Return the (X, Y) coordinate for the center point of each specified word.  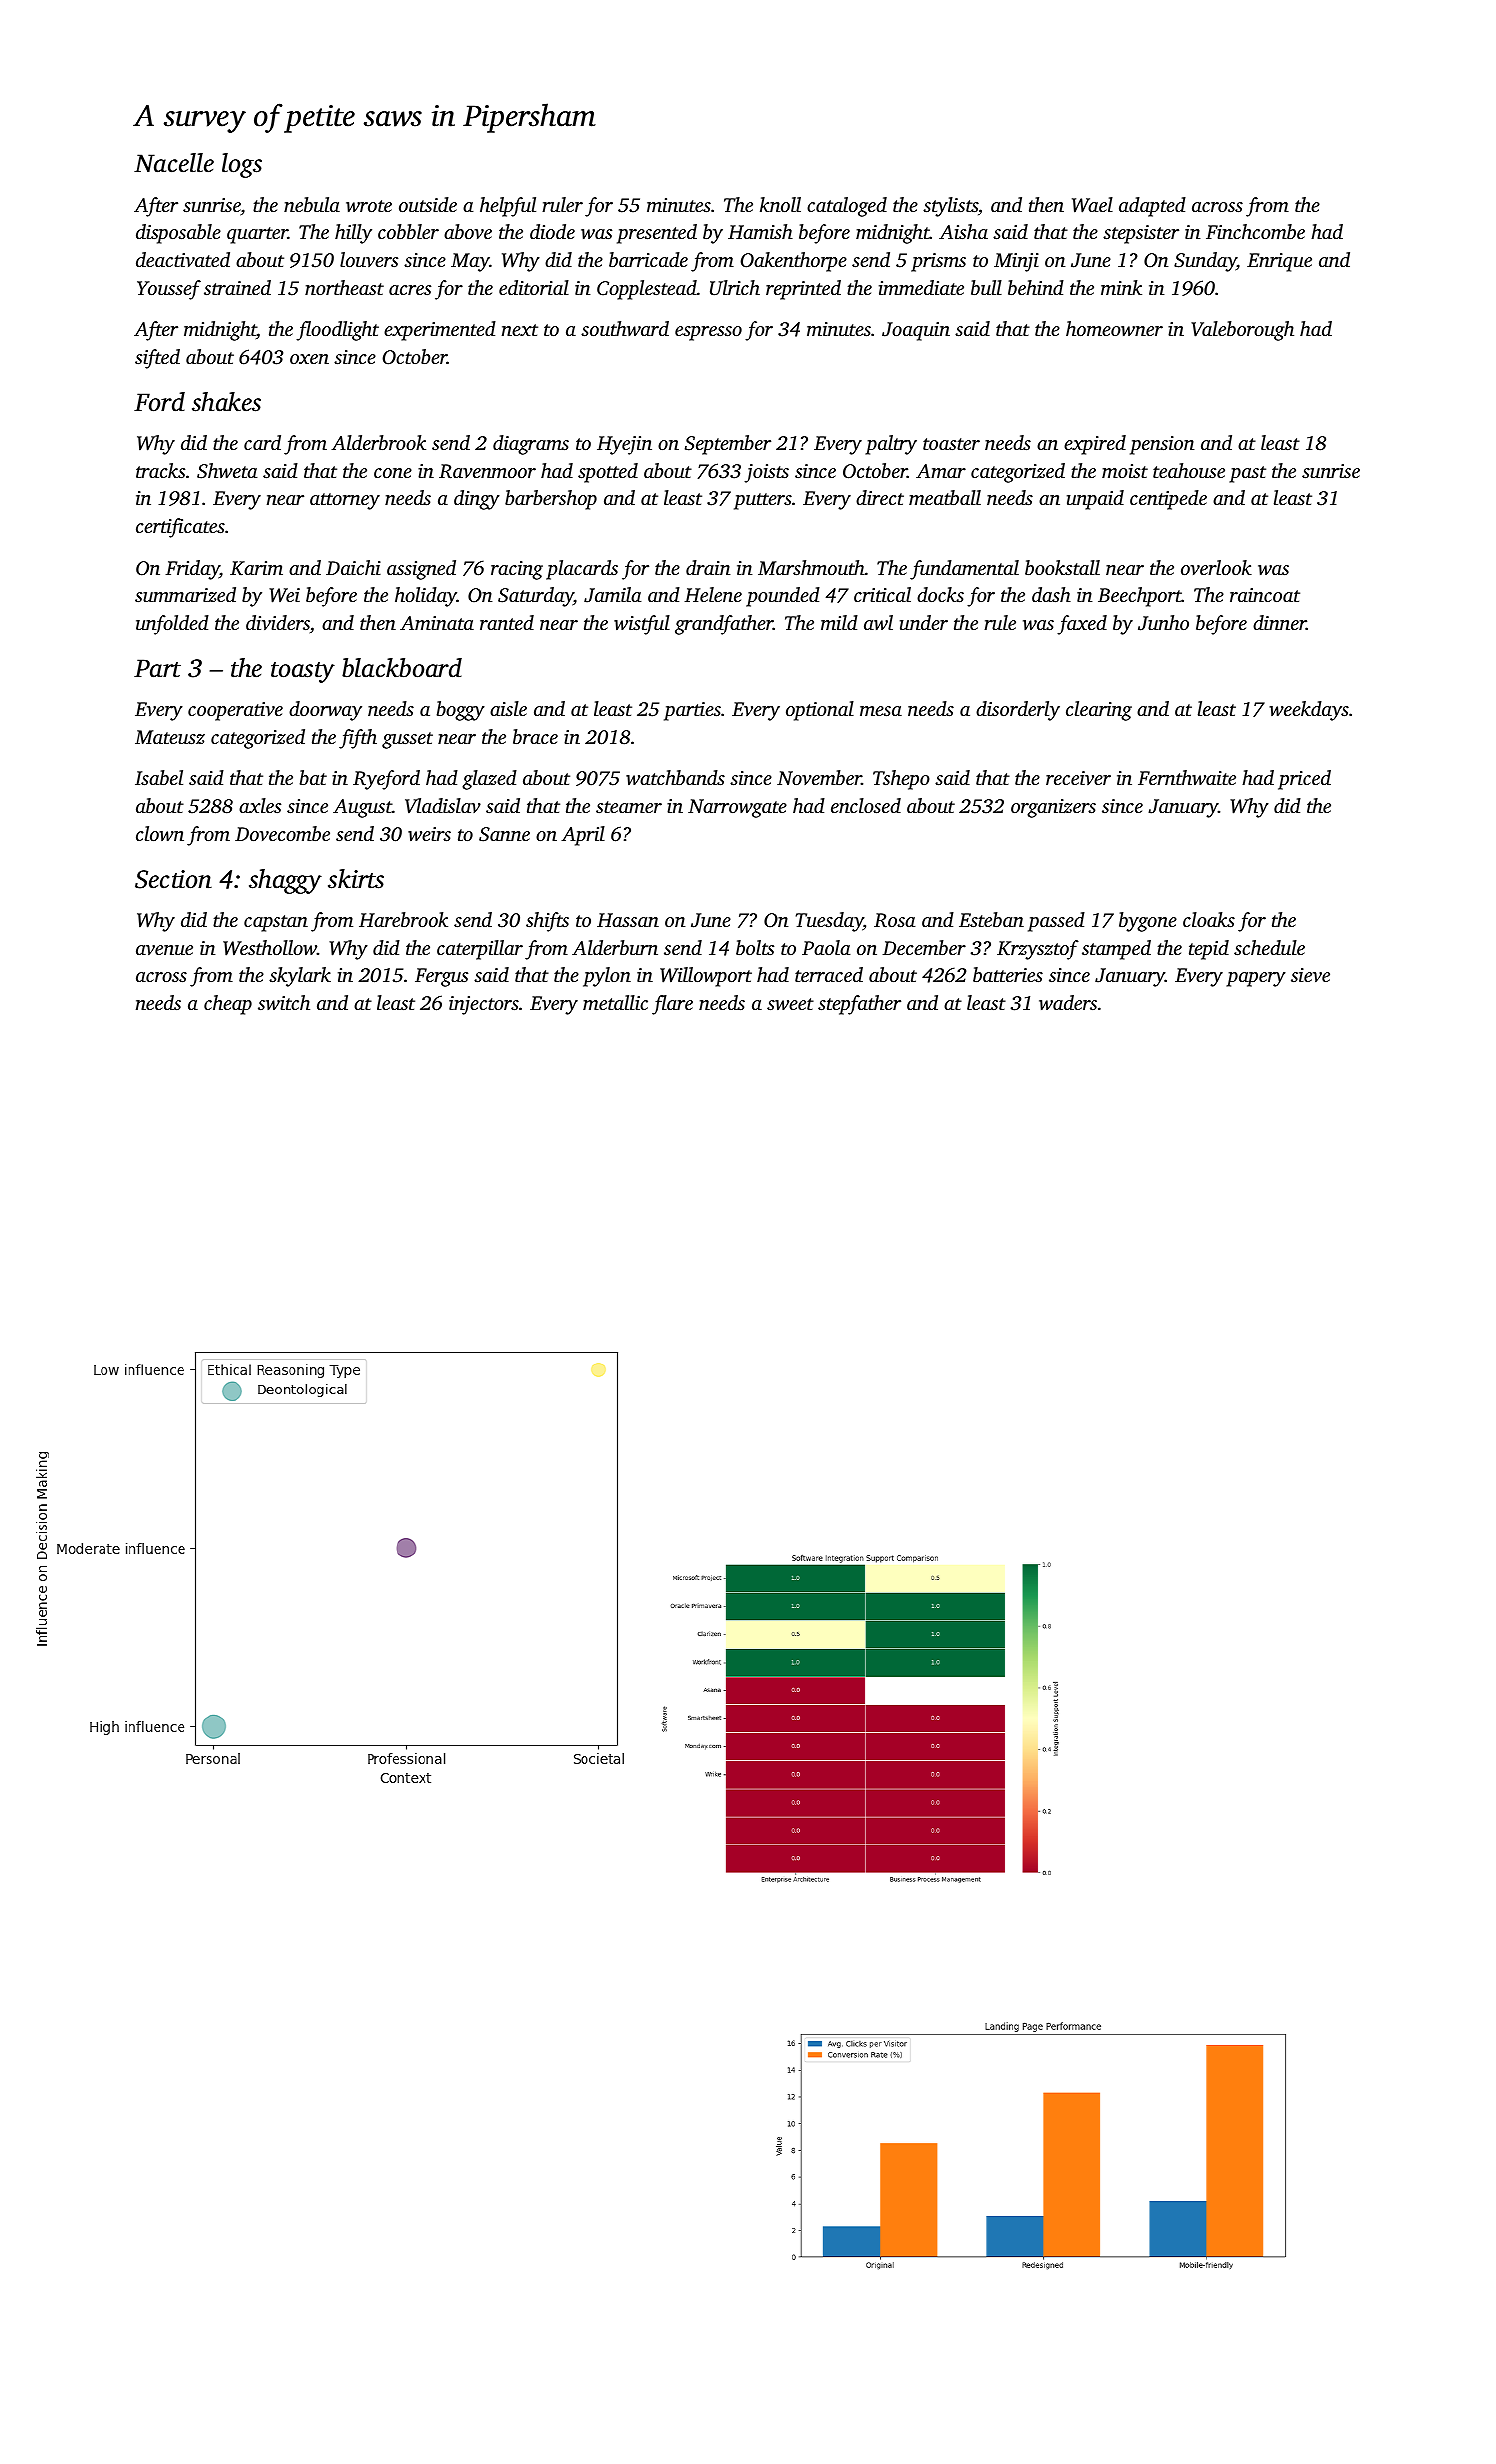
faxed (1082, 625)
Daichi (353, 567)
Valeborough (1242, 331)
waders (1068, 1003)
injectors (484, 1005)
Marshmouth (811, 567)
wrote (369, 206)
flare (672, 1005)
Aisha (963, 231)
